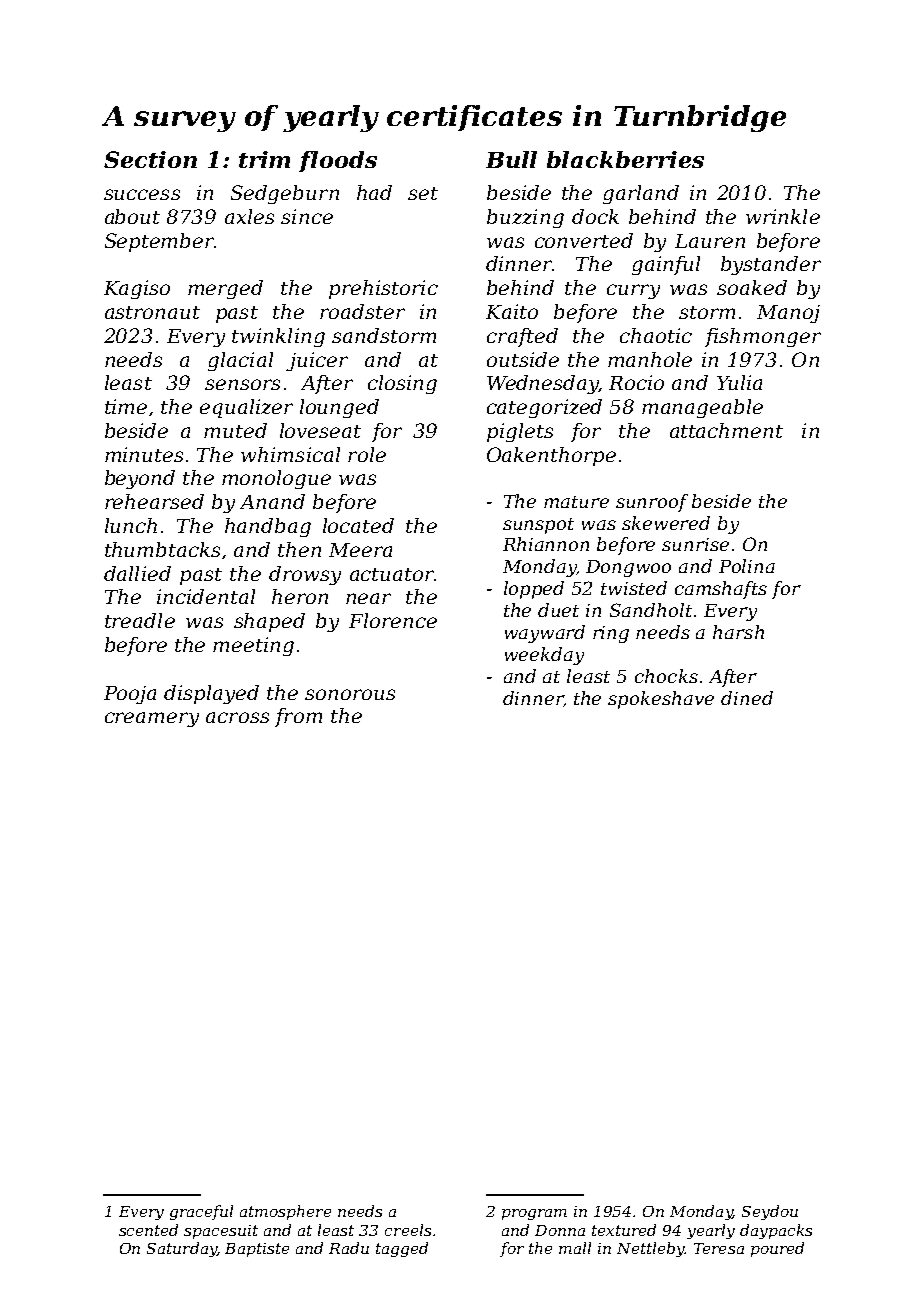  What do you see at coordinates (298, 717) in the document?
I see `from` at bounding box center [298, 717].
